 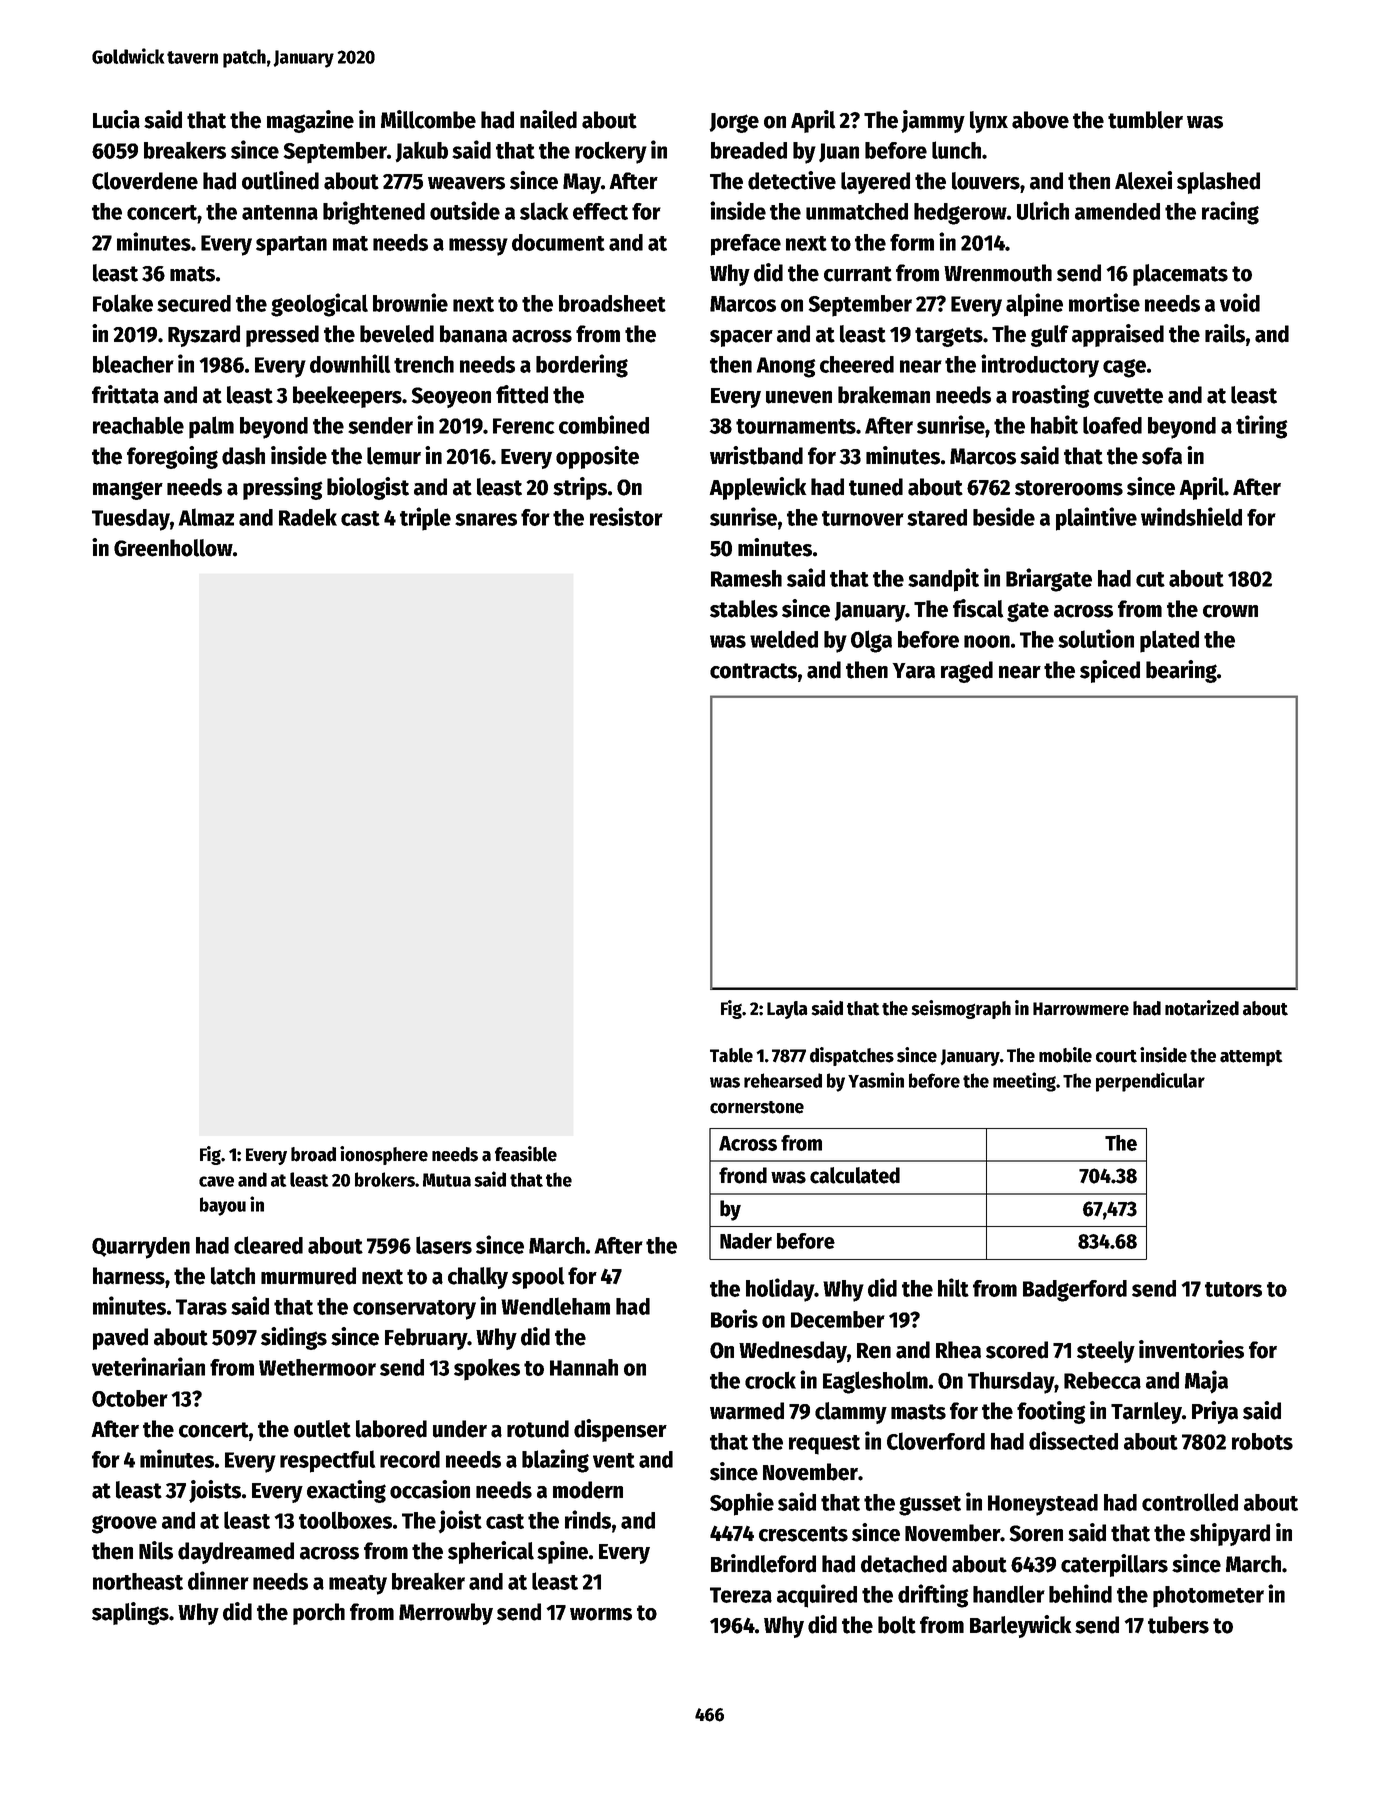 I want to click on Maja, so click(x=1206, y=1382).
